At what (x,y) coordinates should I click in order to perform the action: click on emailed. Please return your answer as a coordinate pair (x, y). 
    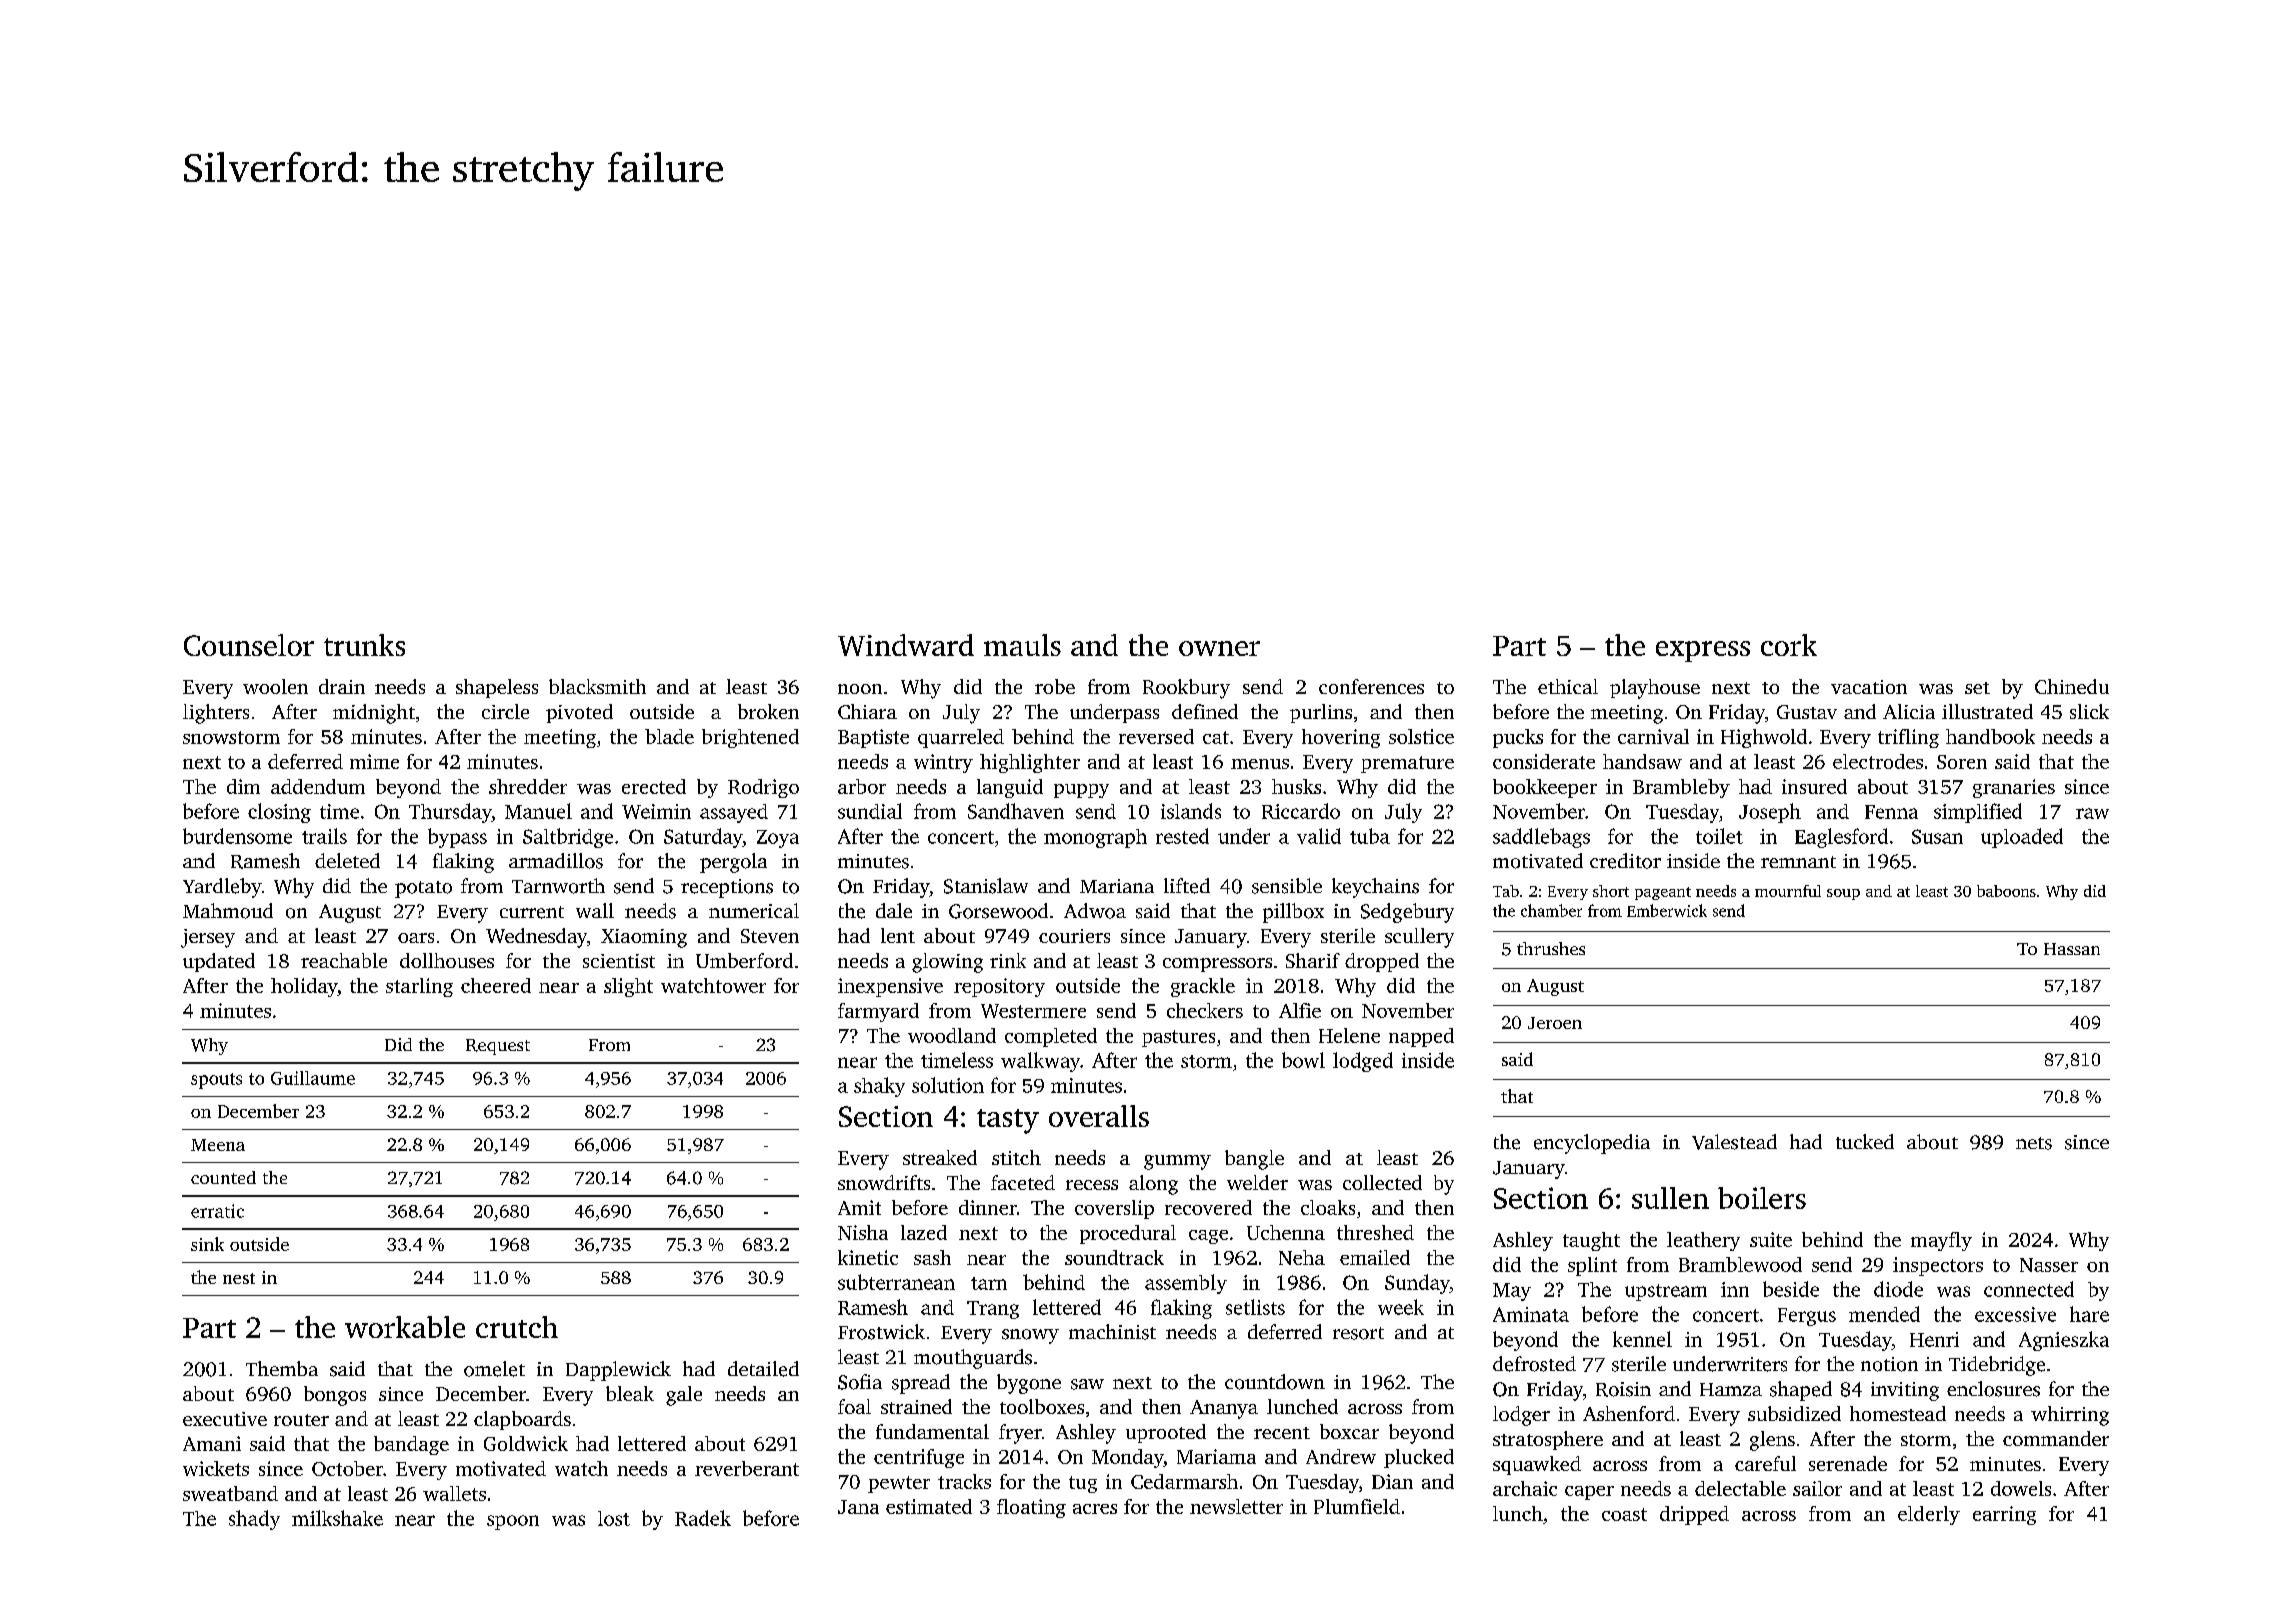
    Looking at the image, I should click on (1375, 1257).
